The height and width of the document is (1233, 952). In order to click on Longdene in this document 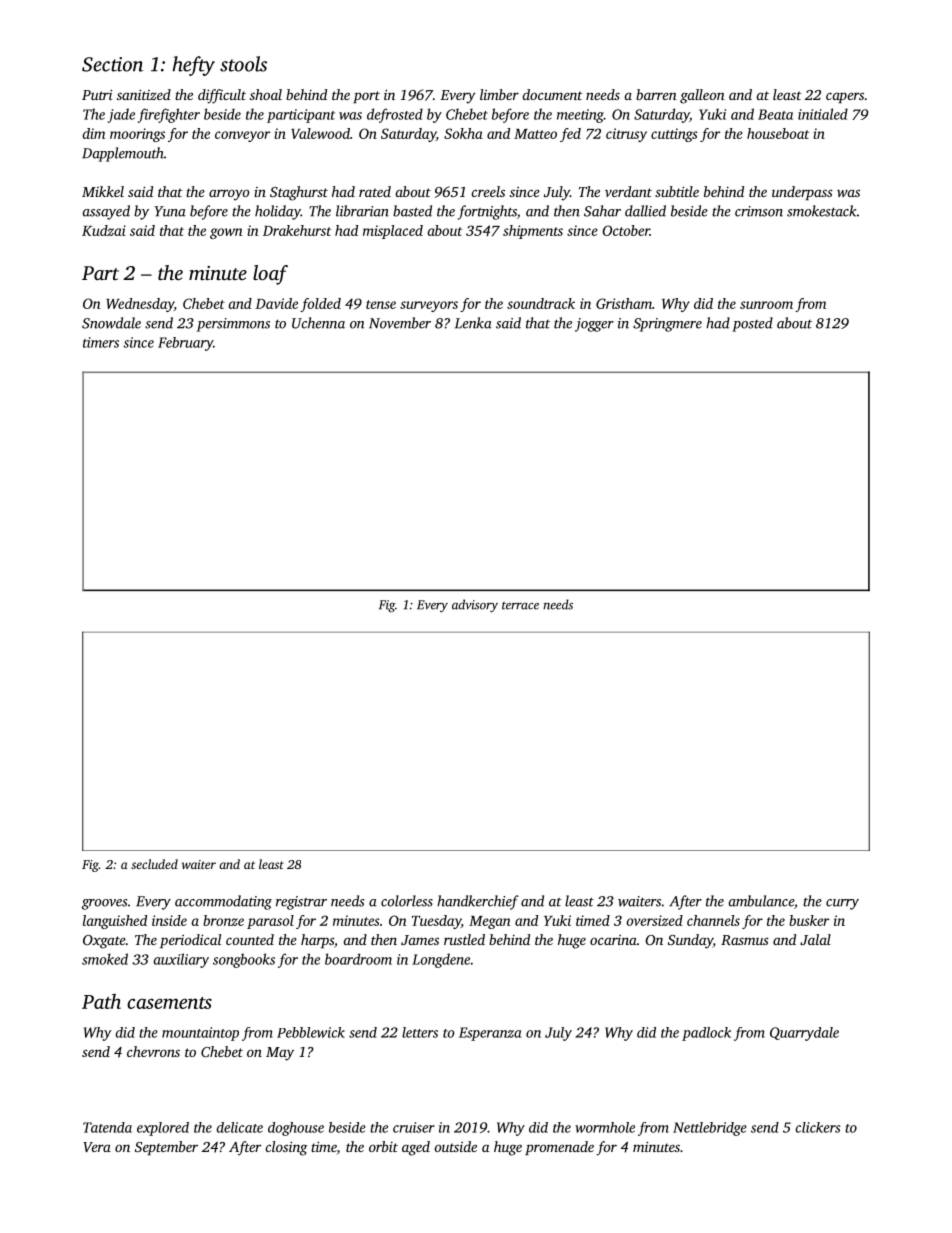, I will do `click(441, 960)`.
